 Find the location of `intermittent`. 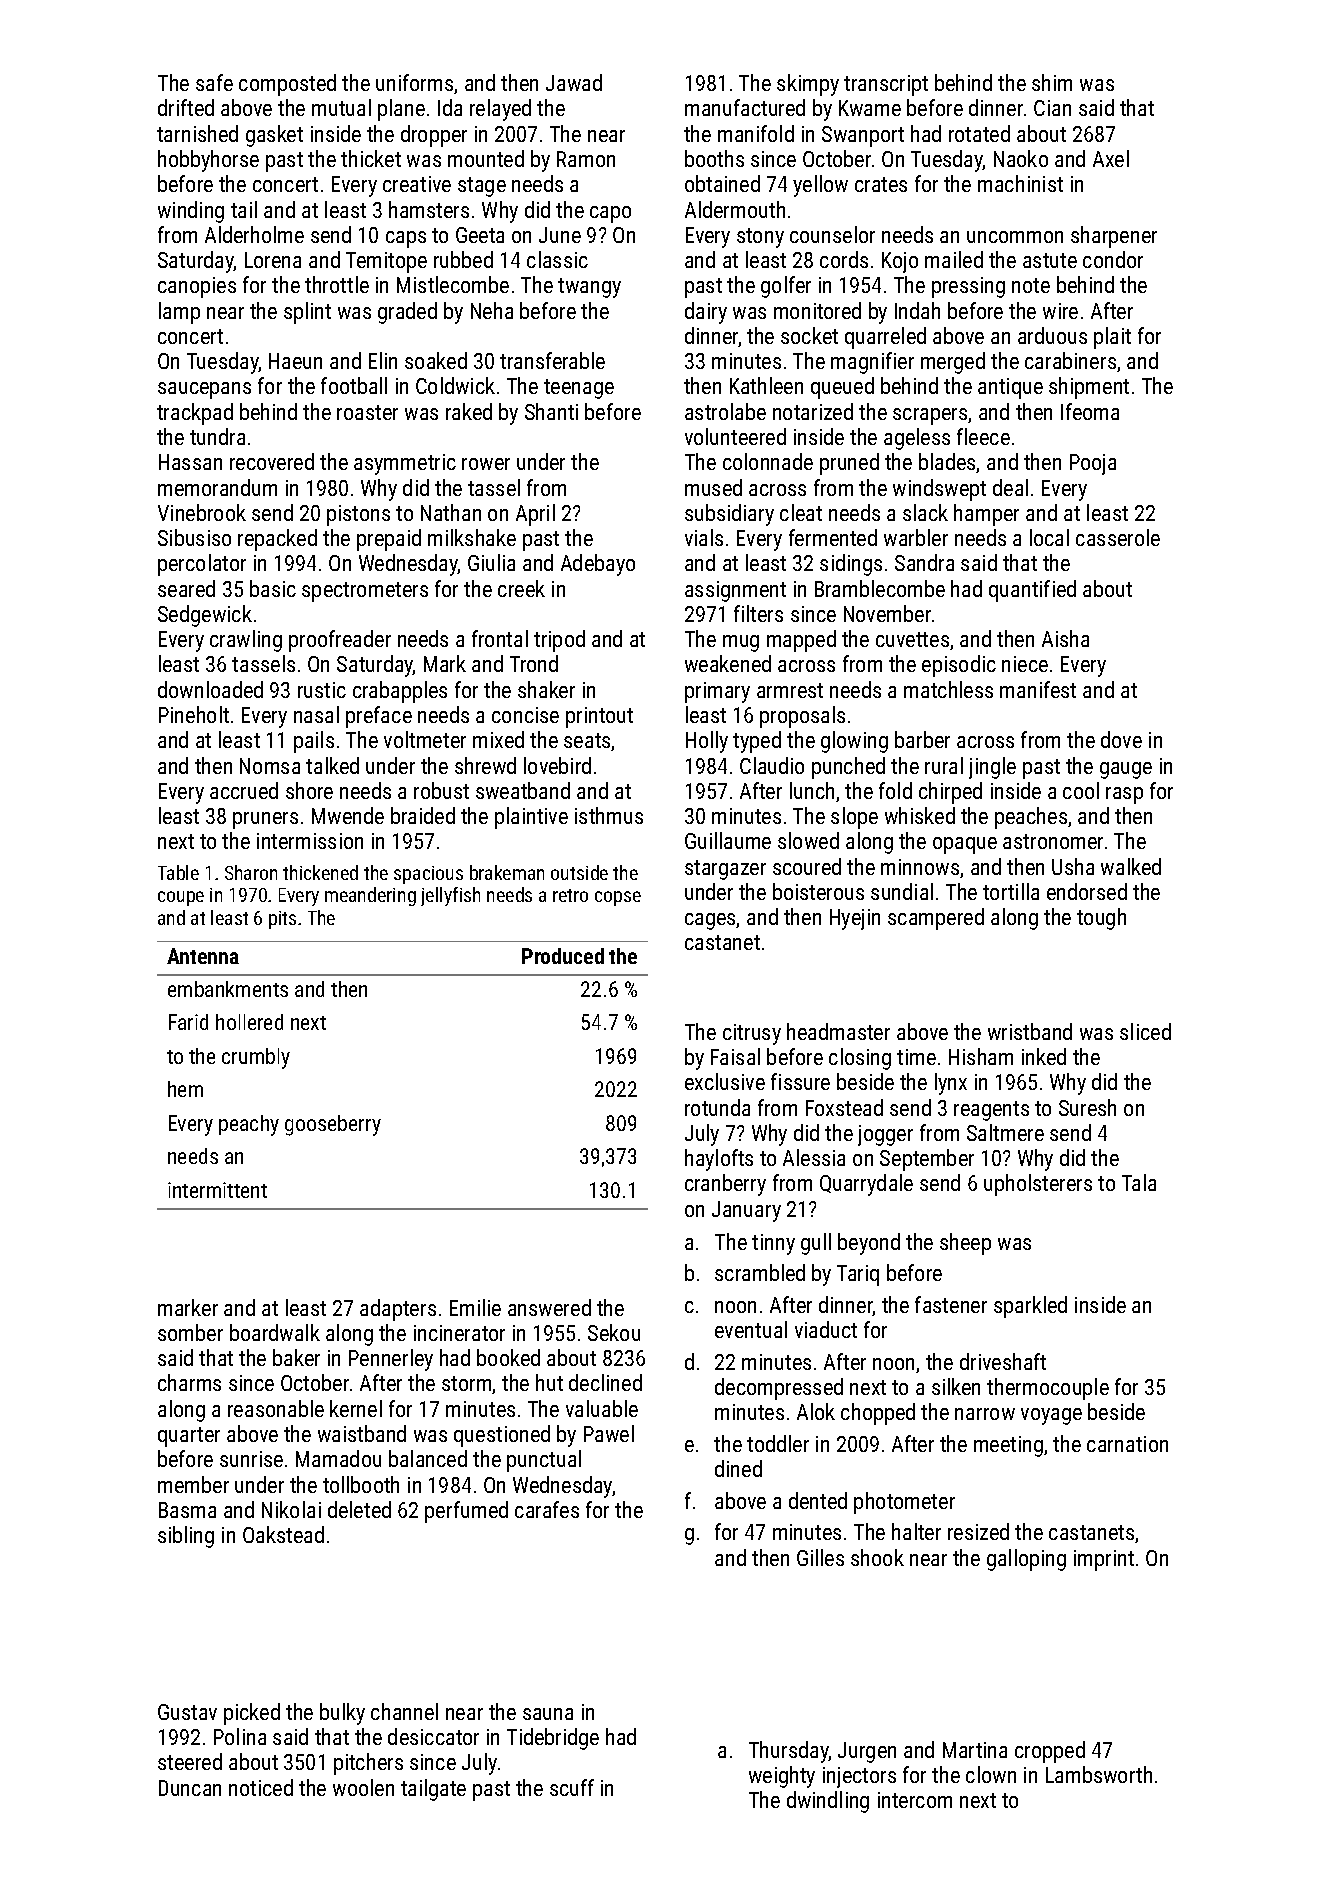

intermittent is located at coordinates (217, 1190).
